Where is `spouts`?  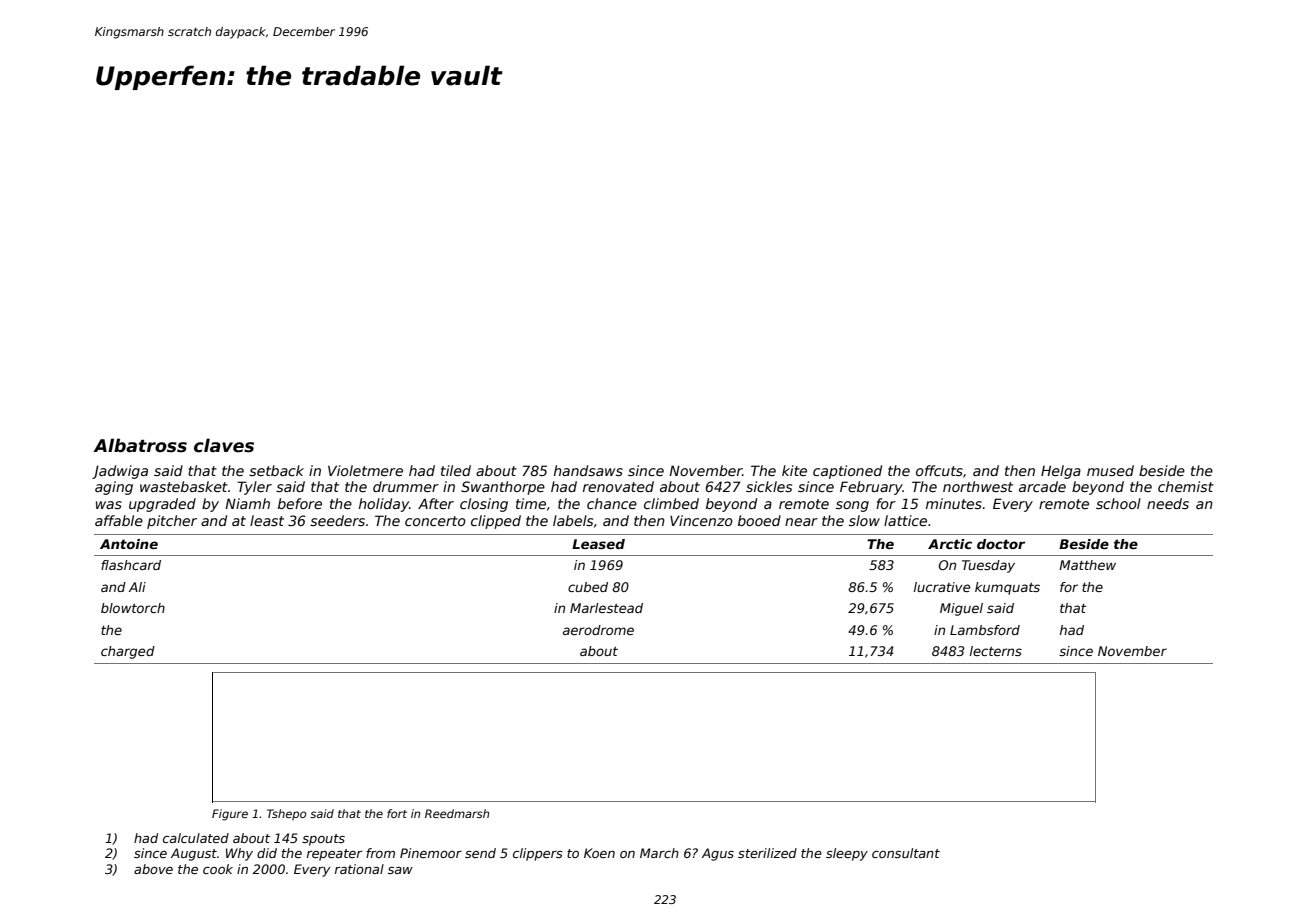 spouts is located at coordinates (323, 840).
